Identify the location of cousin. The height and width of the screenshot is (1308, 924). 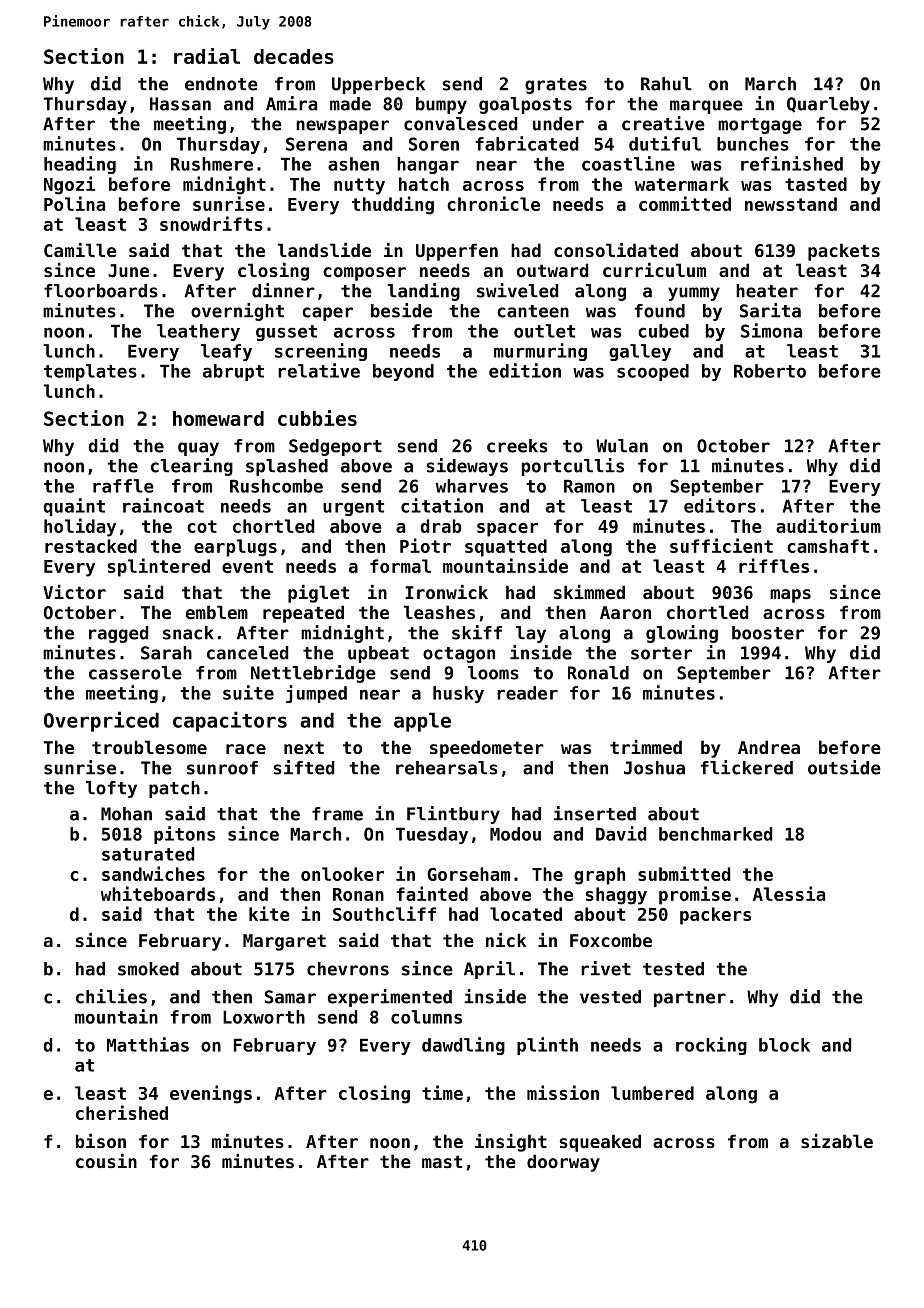
(106, 1161).
